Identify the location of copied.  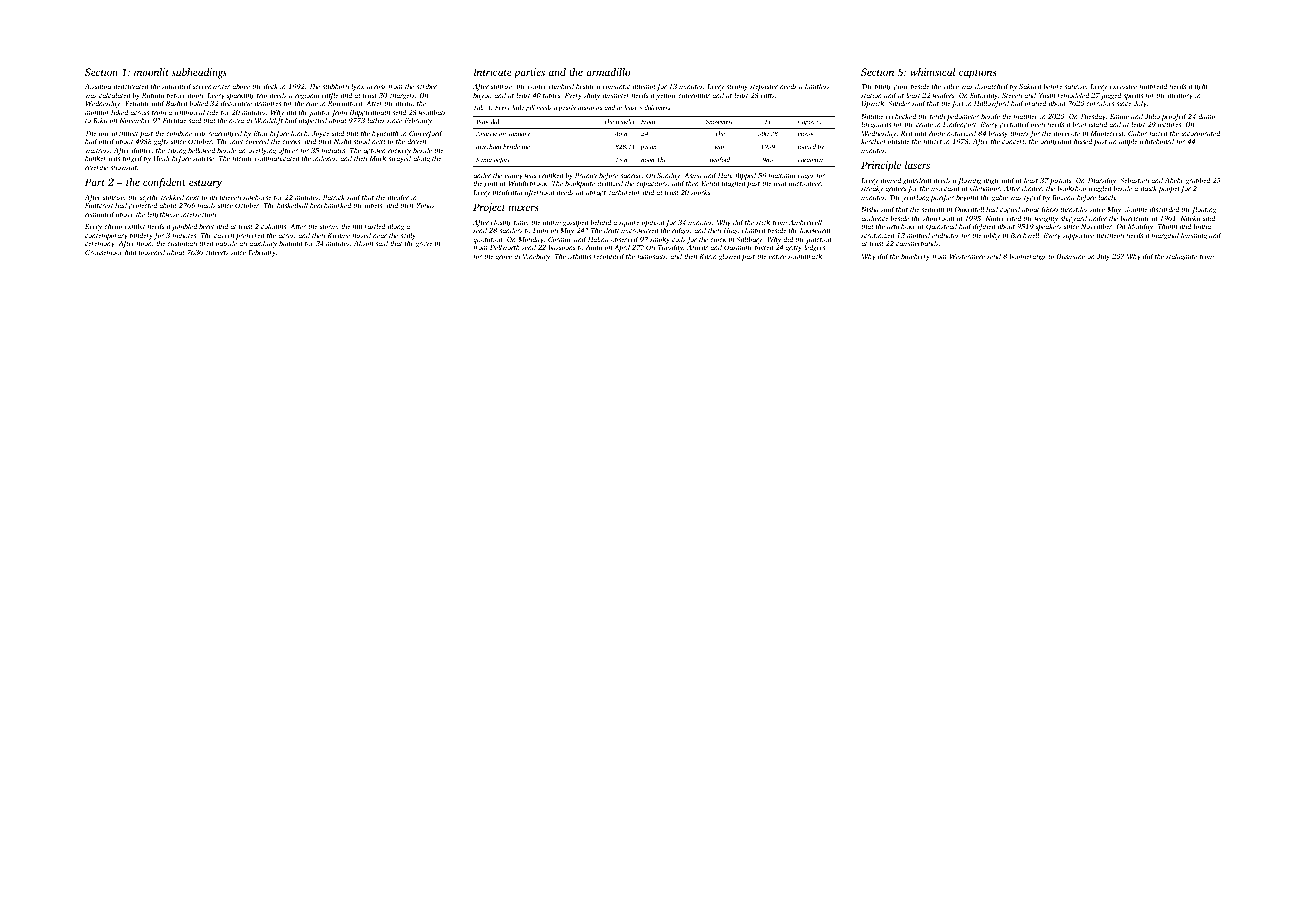
(1010, 210).
